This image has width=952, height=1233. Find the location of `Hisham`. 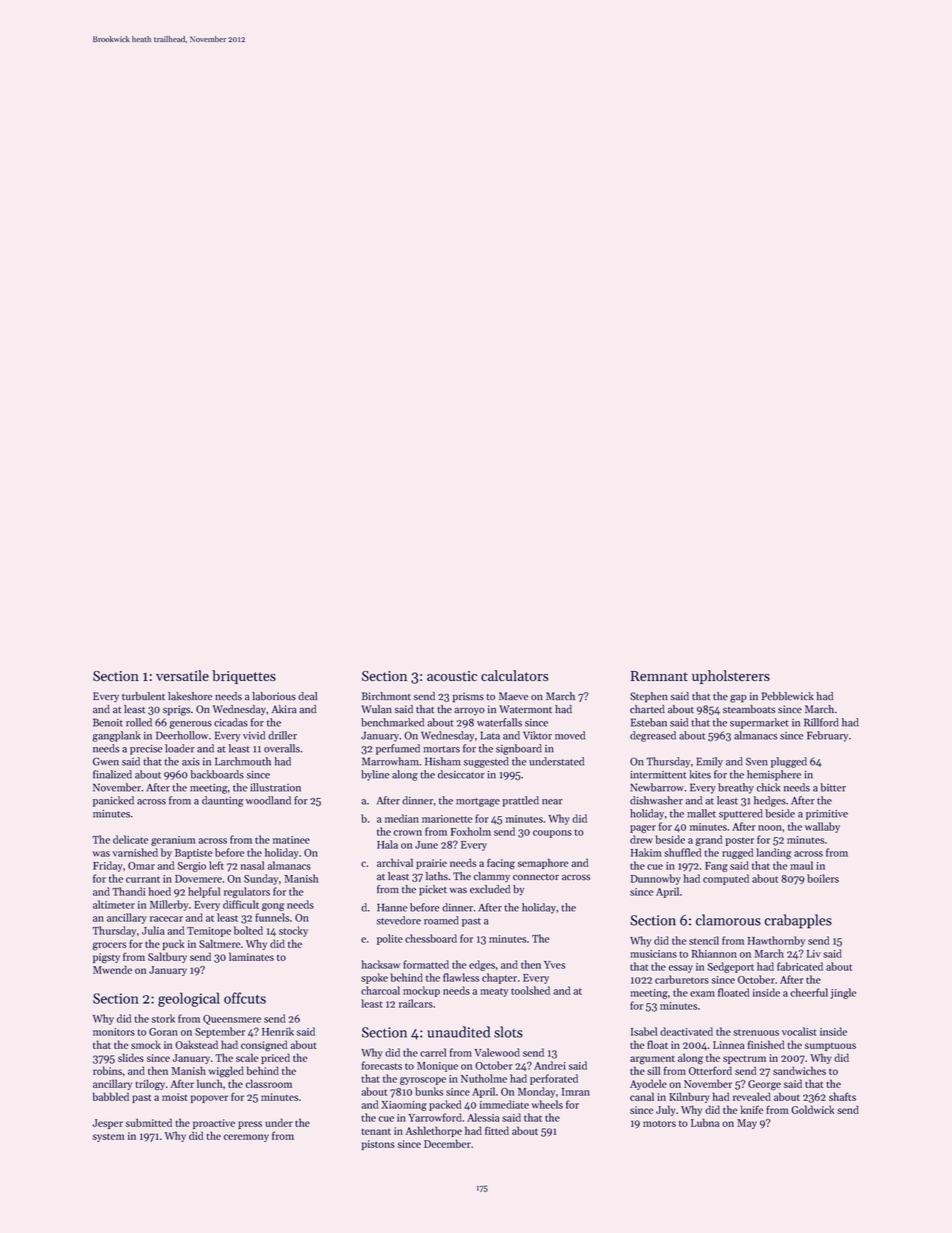

Hisham is located at coordinates (443, 761).
